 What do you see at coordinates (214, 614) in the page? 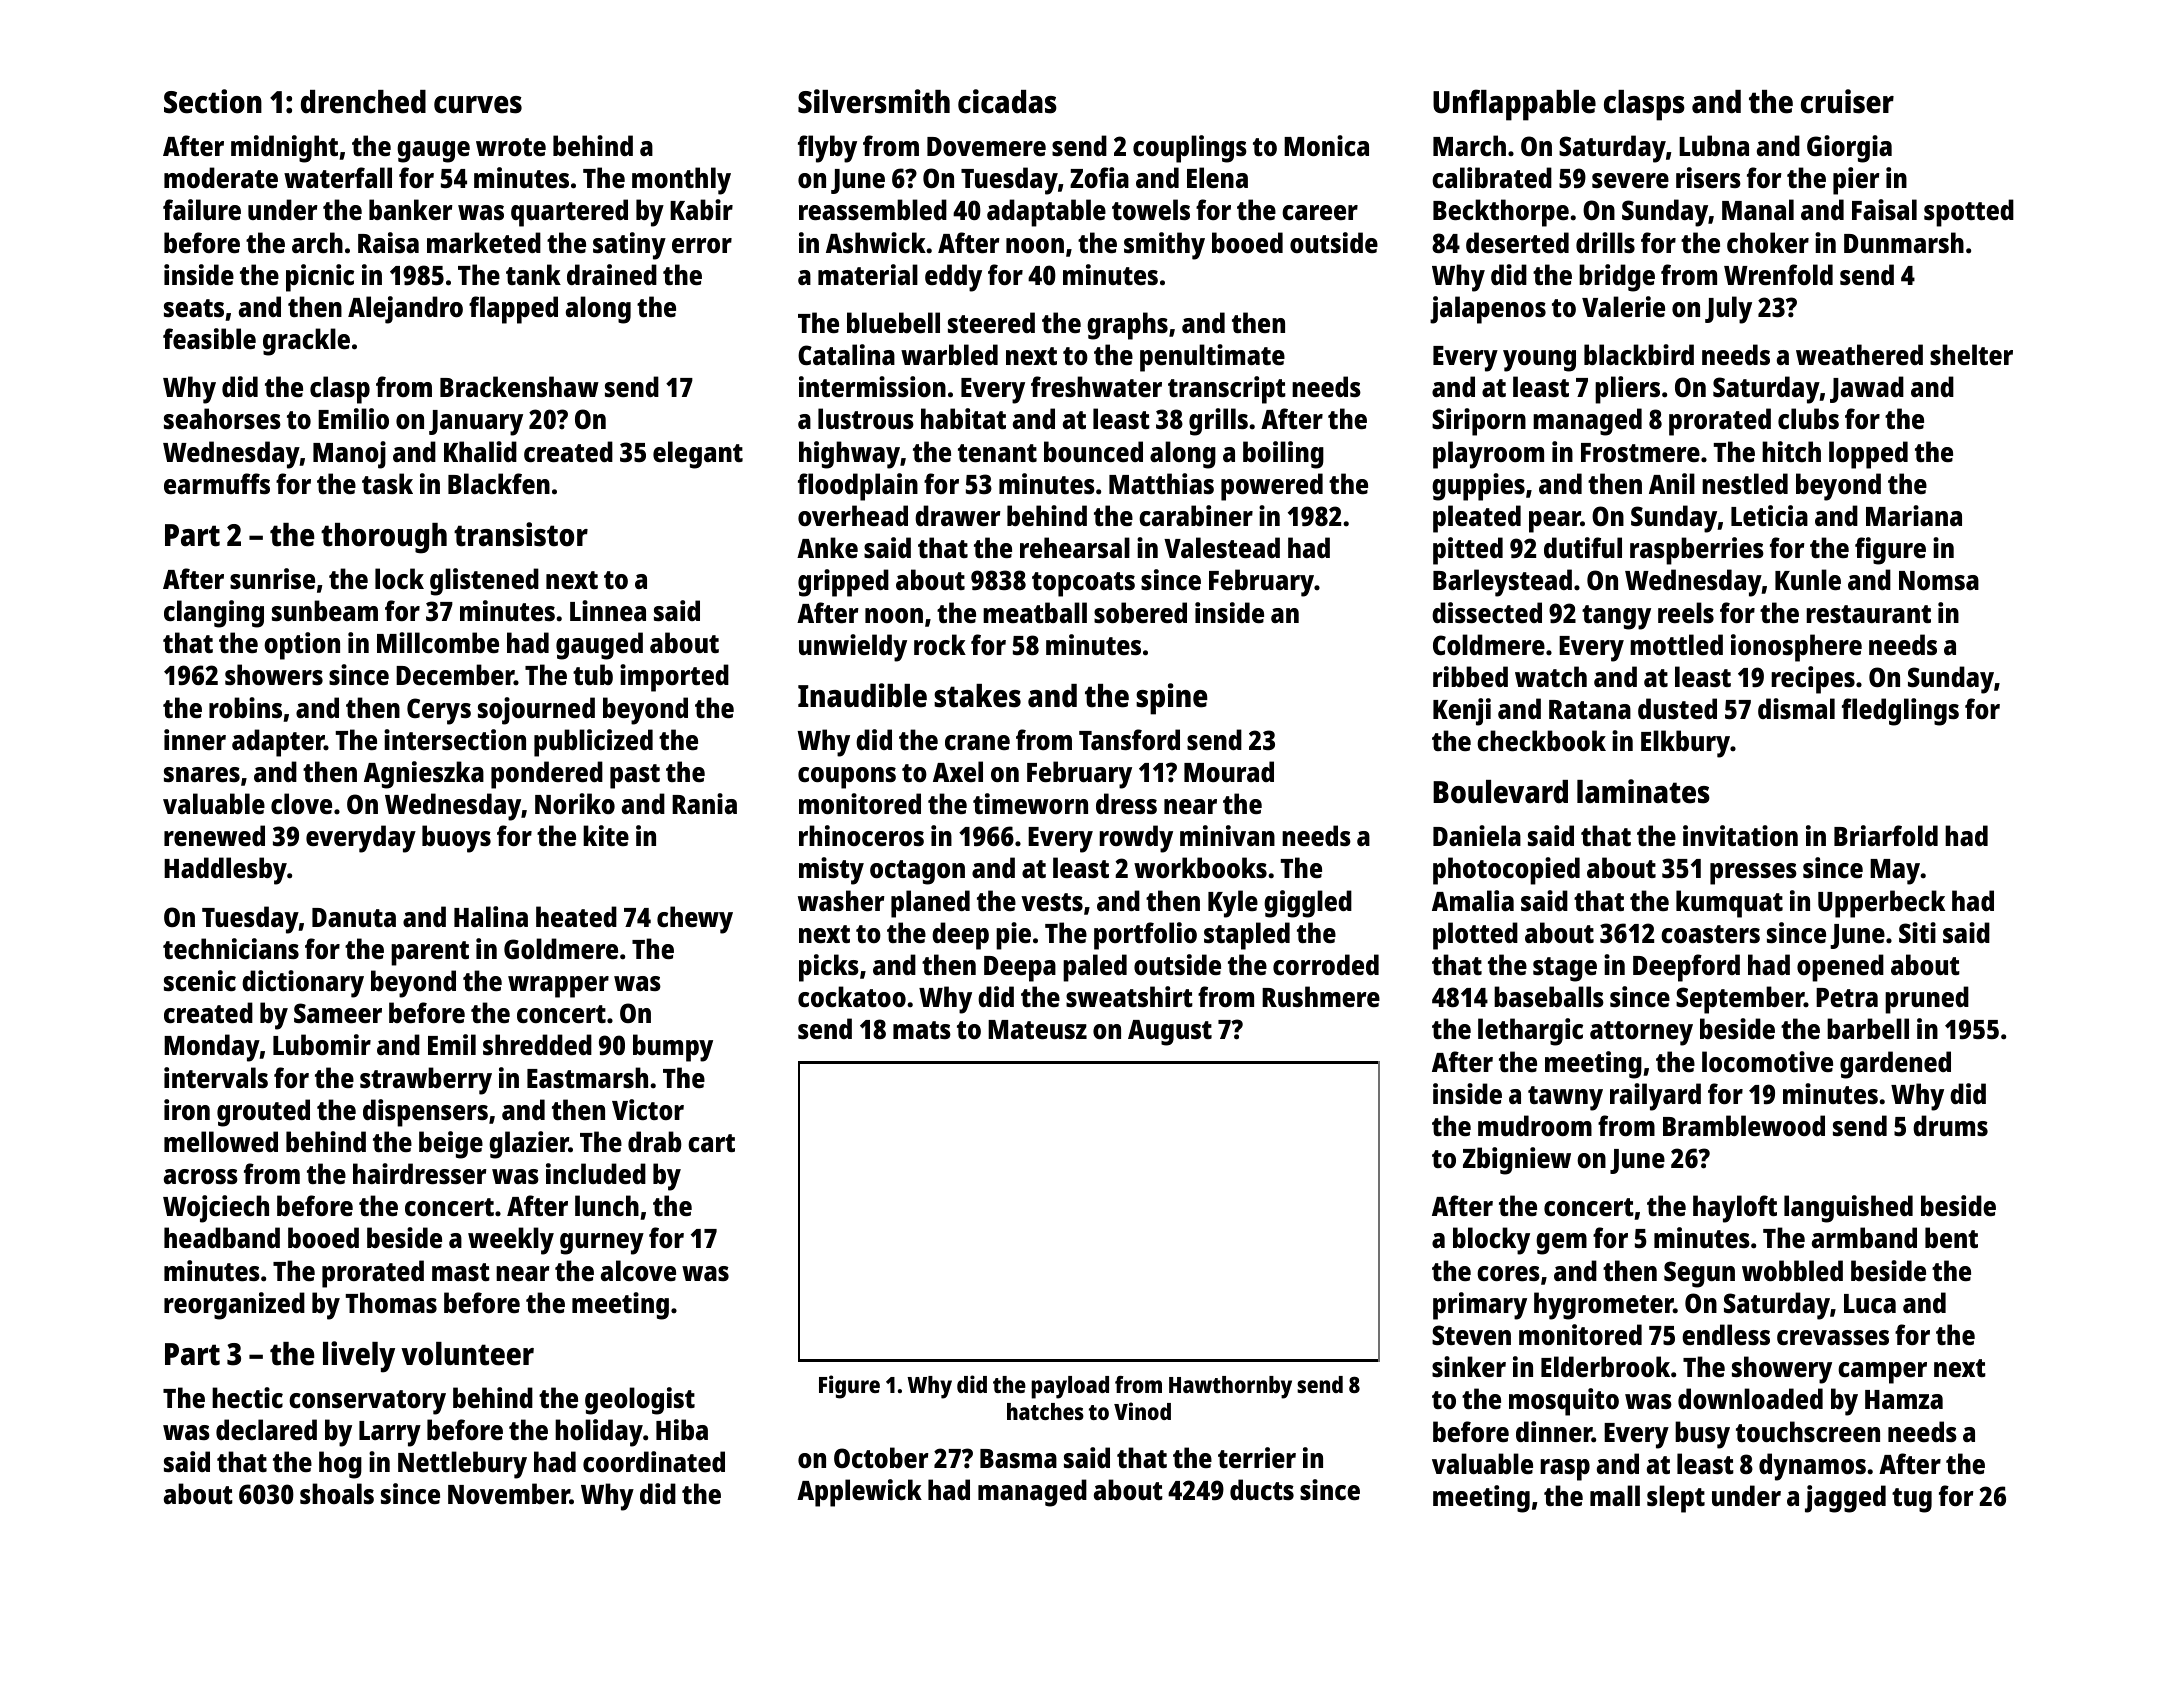
I see `clanging` at bounding box center [214, 614].
